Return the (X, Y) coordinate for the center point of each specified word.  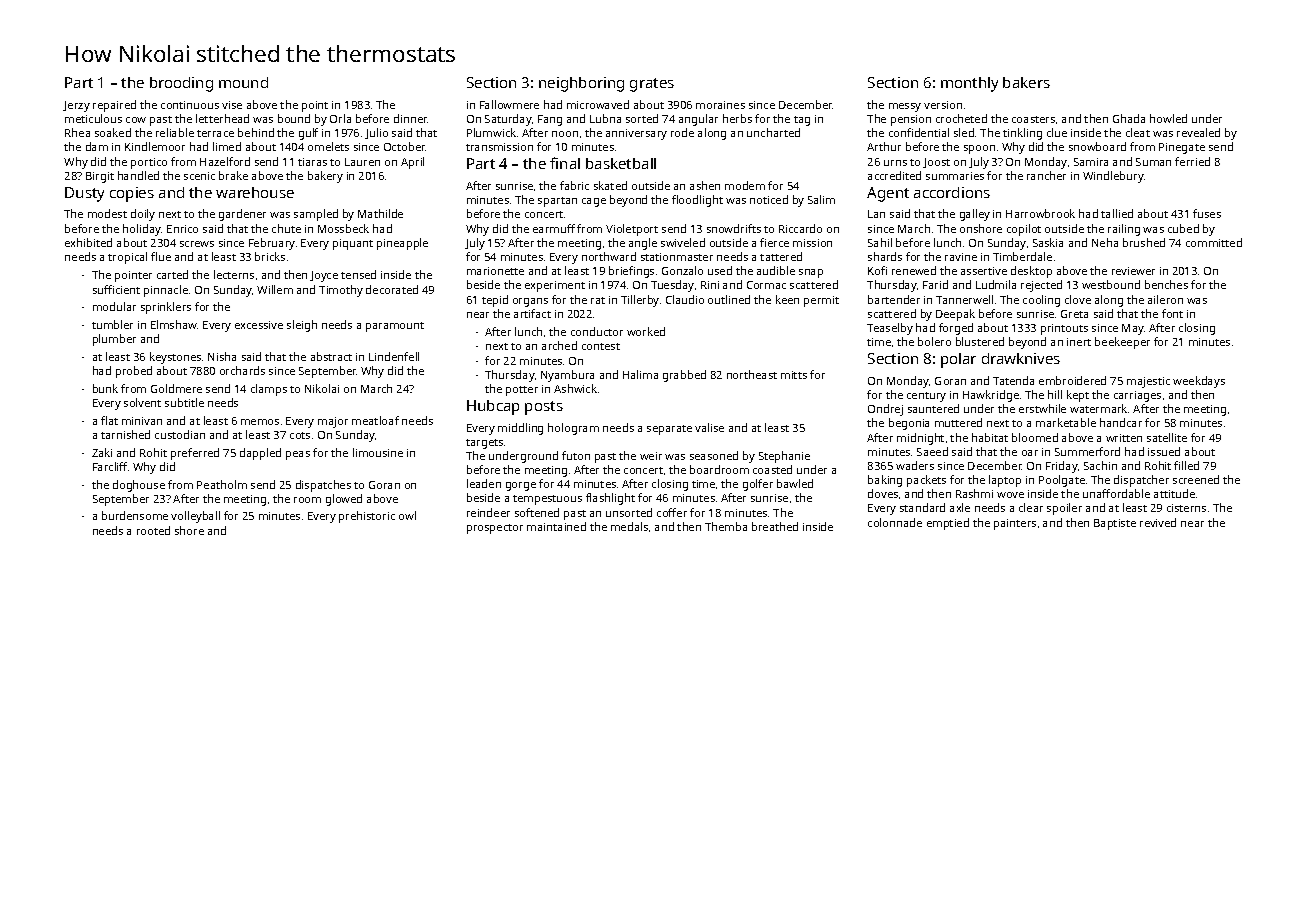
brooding (181, 84)
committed (1214, 242)
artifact (532, 313)
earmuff (554, 228)
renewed (914, 270)
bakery (325, 177)
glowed (344, 500)
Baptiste (1115, 524)
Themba (726, 526)
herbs (737, 118)
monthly (969, 84)
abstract (331, 356)
